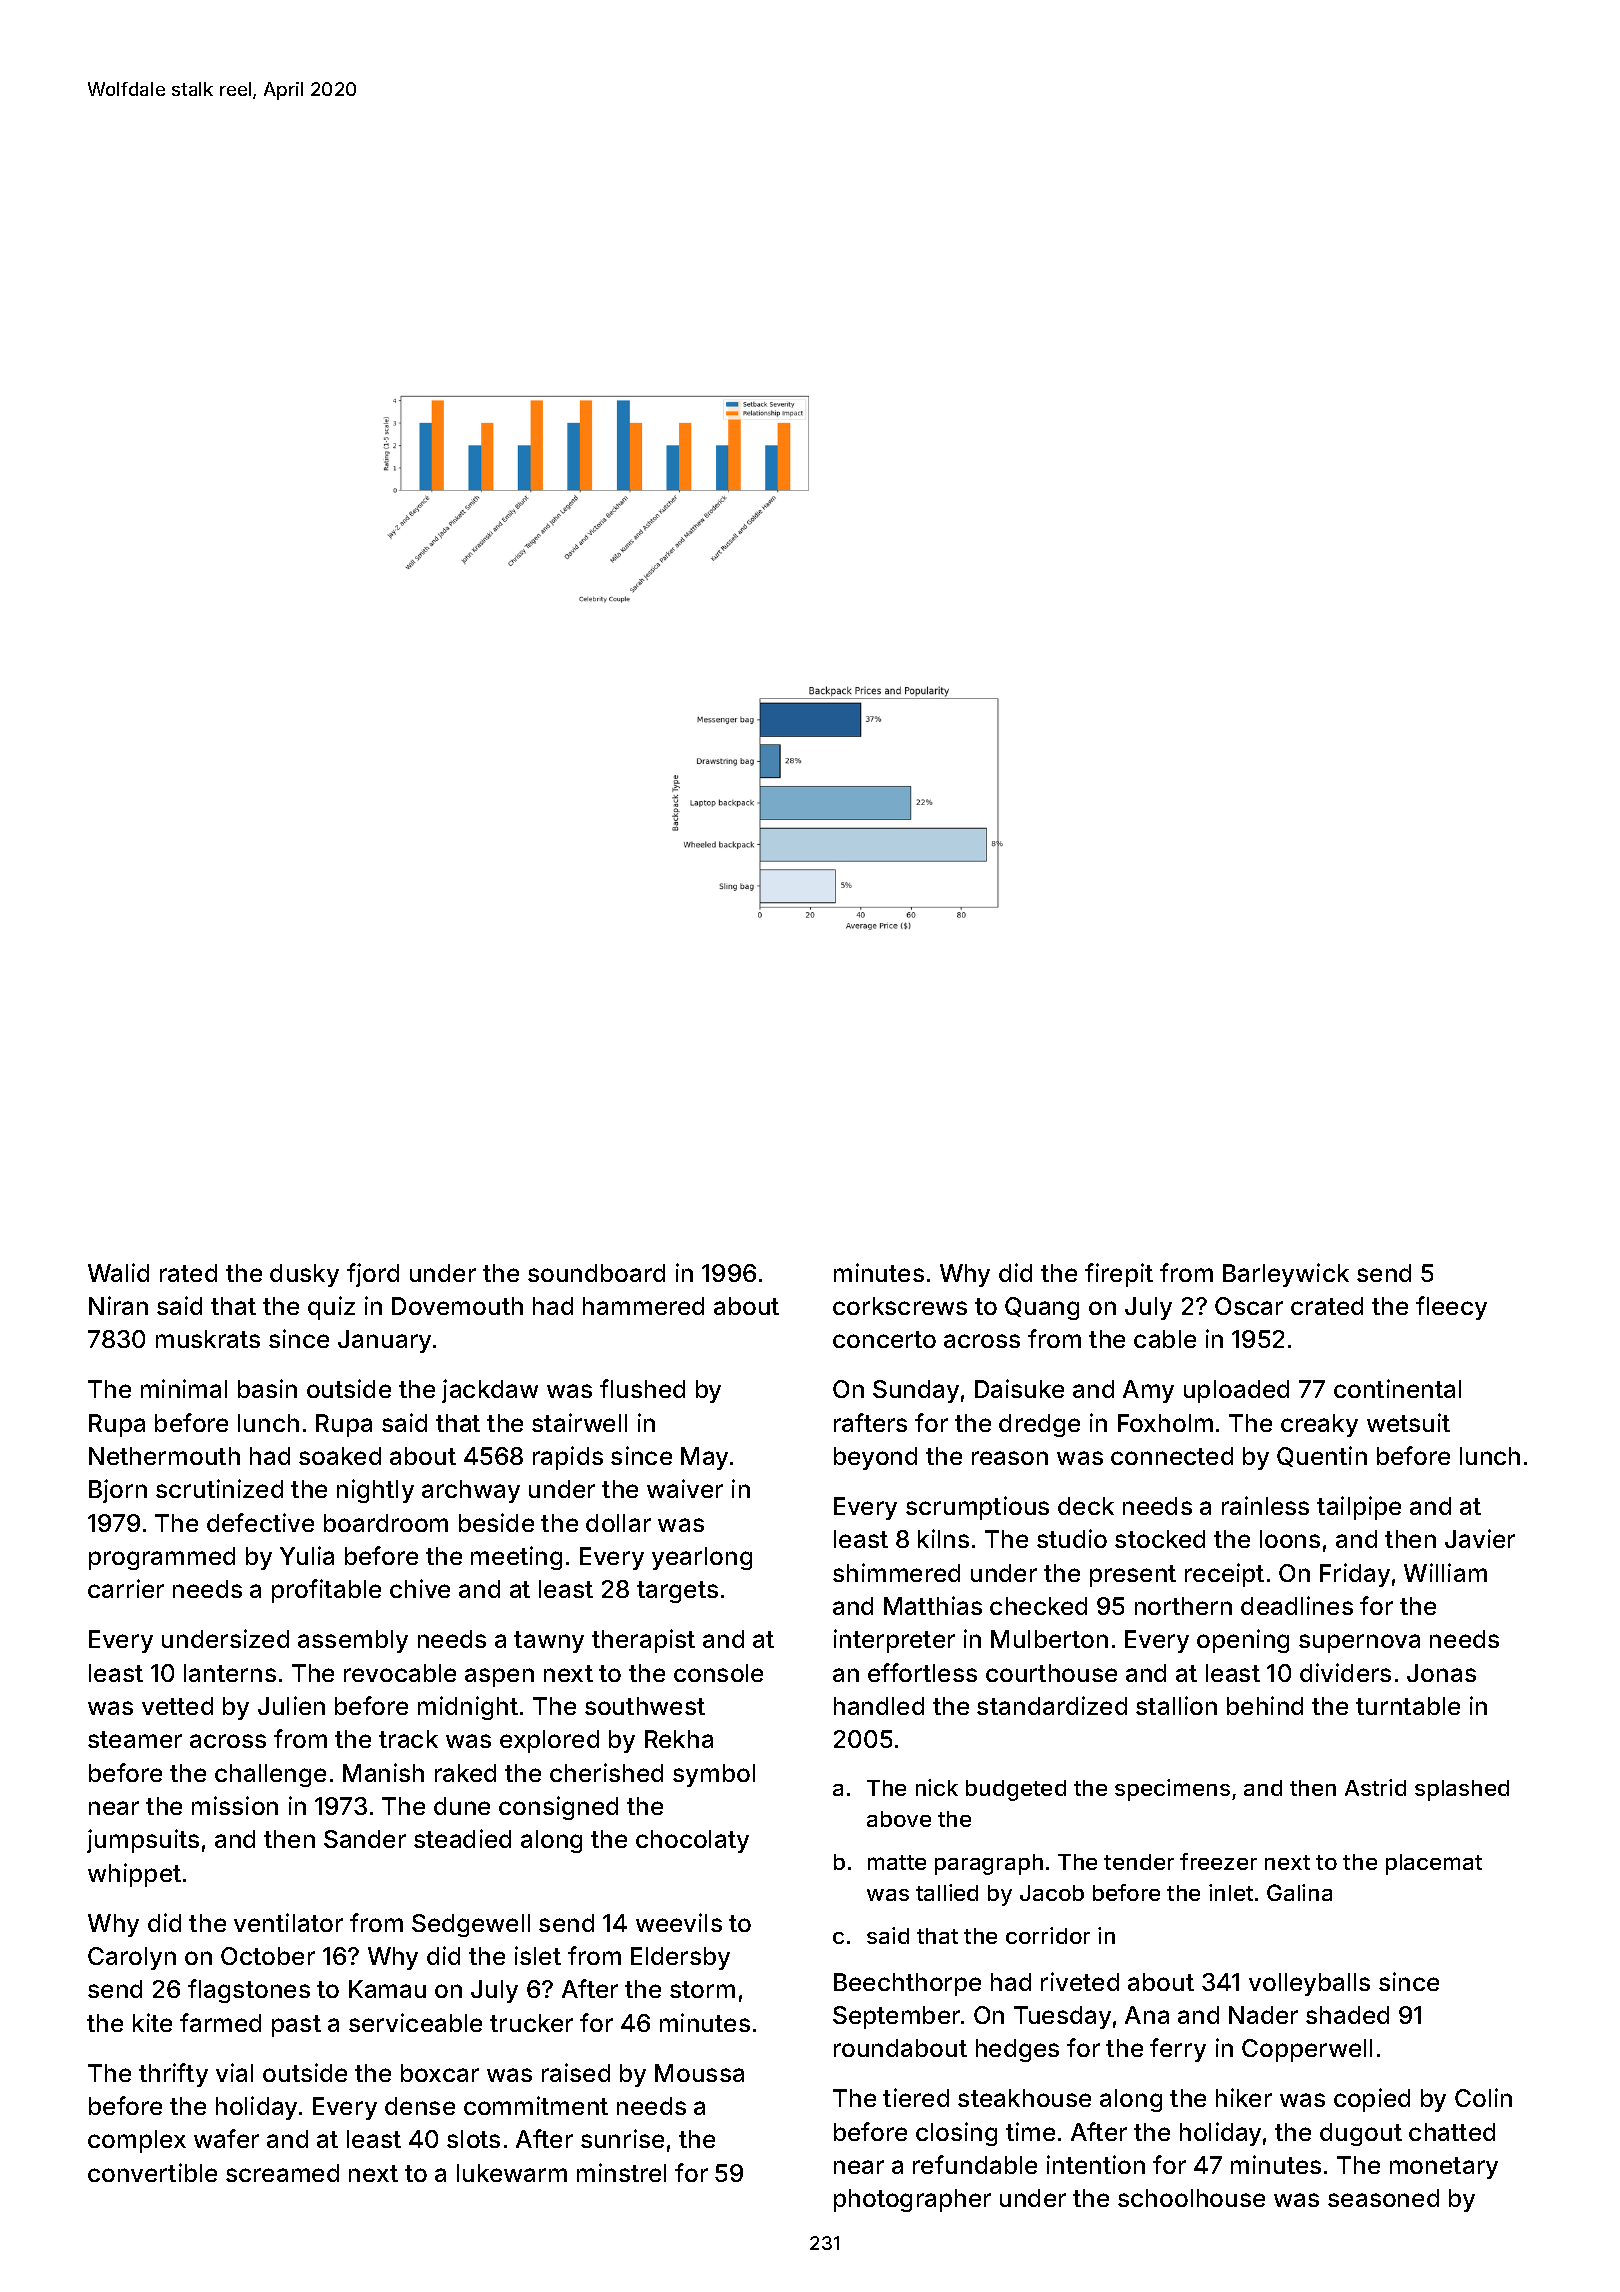 This screenshot has height=2292, width=1620. I want to click on effortless, so click(922, 1672).
